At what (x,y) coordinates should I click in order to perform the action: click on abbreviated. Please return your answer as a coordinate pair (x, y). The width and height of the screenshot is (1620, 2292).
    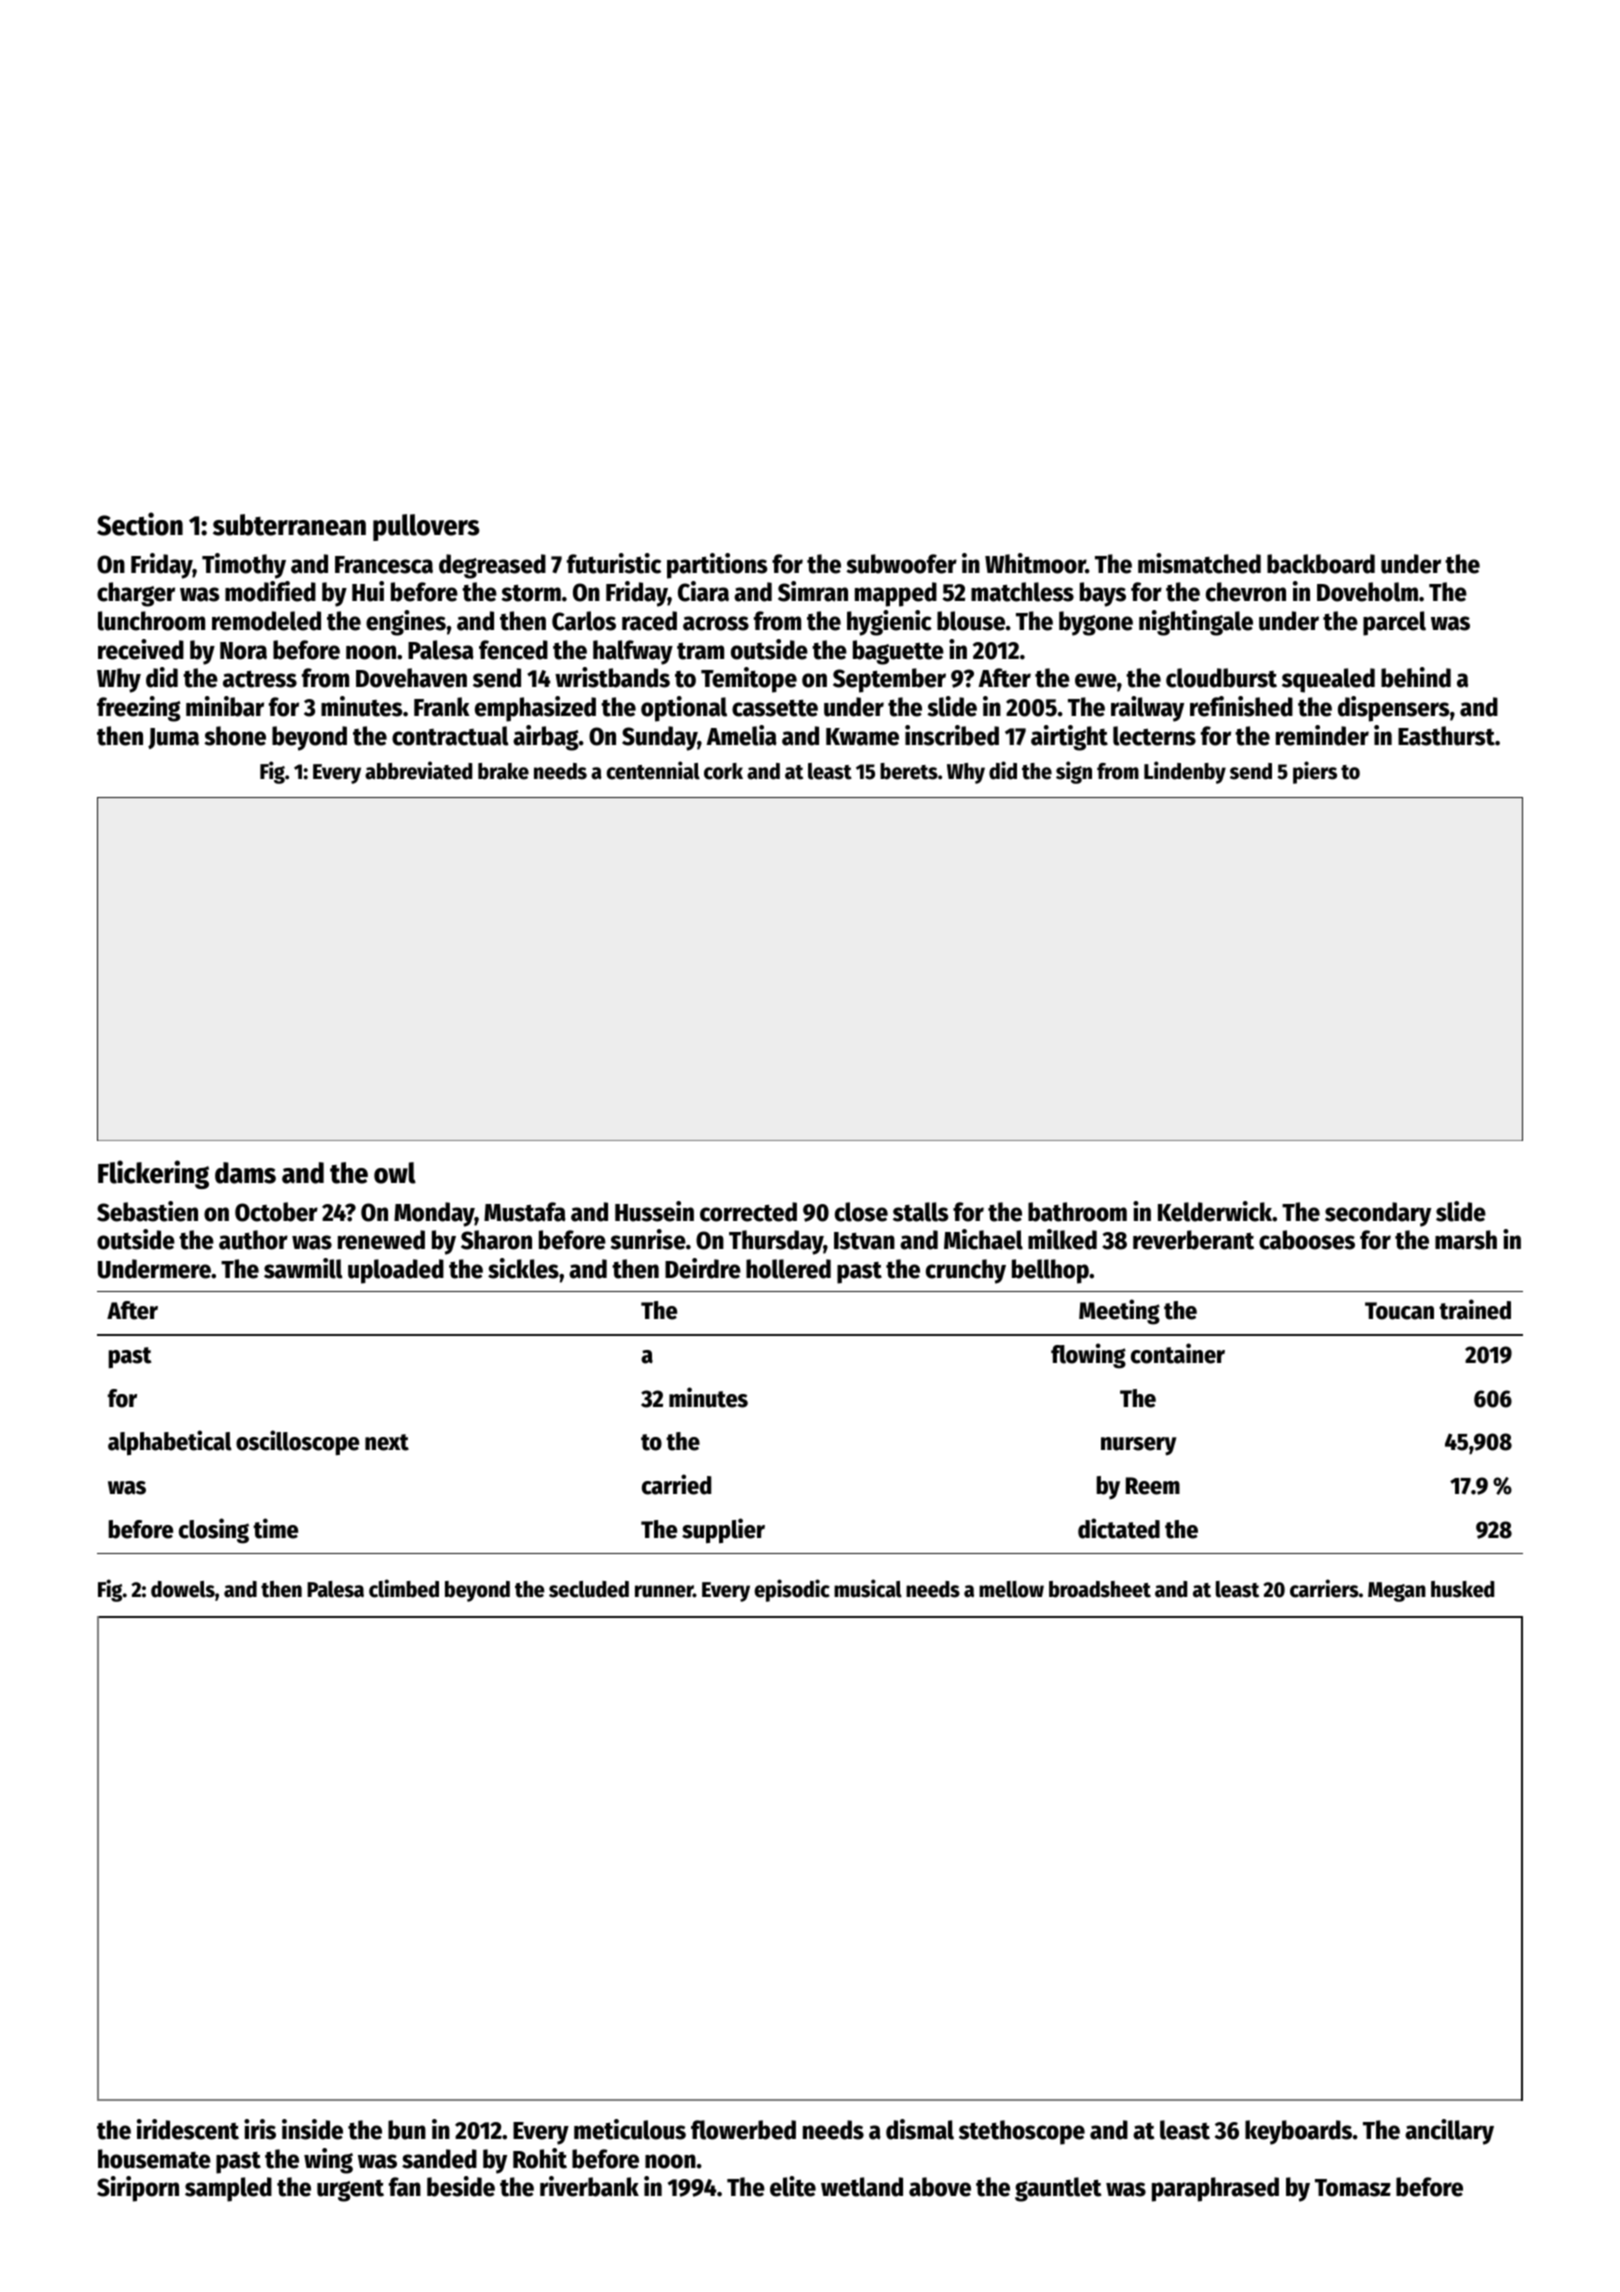
    Looking at the image, I should click on (418, 770).
